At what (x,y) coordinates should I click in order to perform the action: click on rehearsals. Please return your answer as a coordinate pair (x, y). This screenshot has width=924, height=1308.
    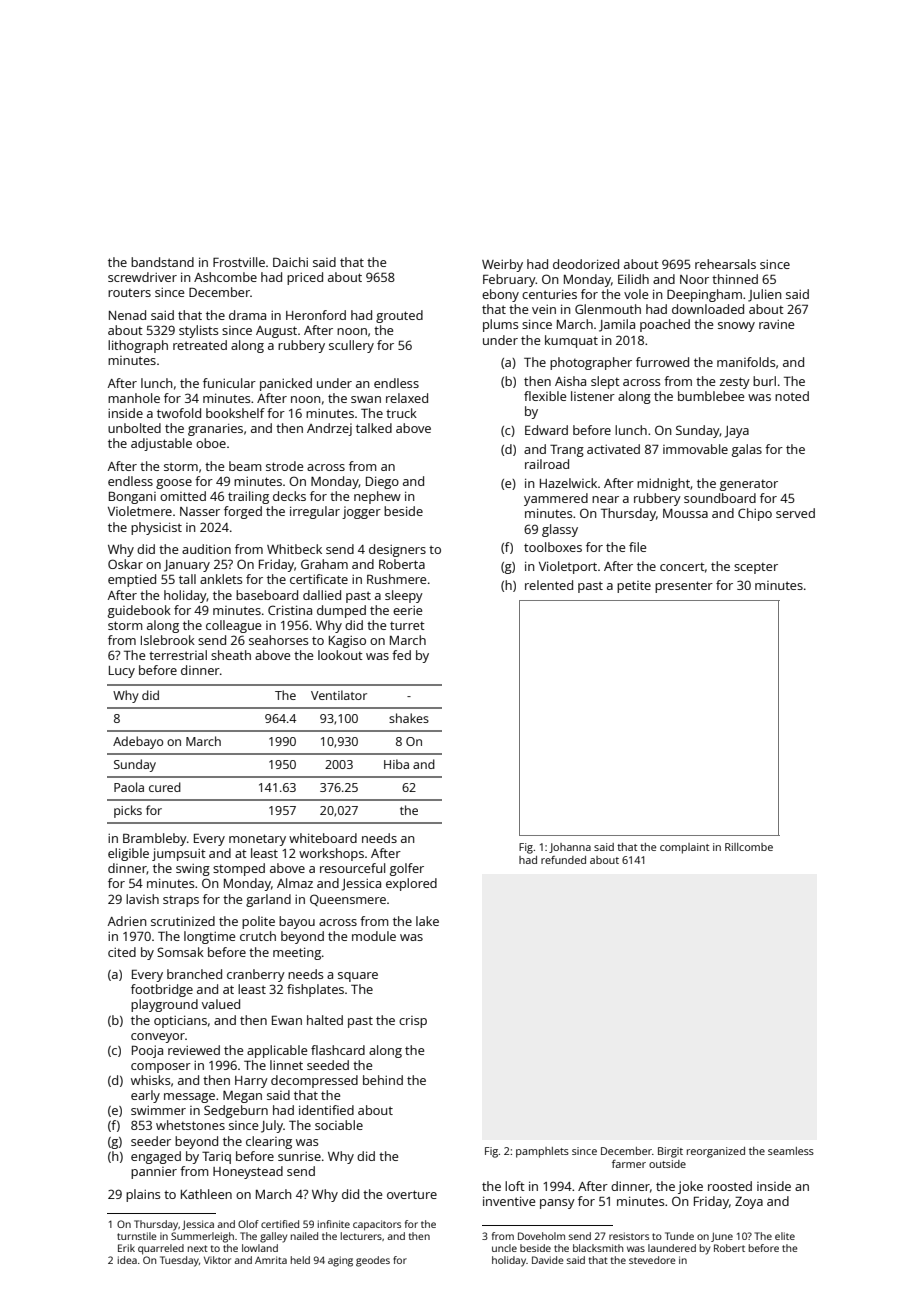
    Looking at the image, I should click on (725, 264).
